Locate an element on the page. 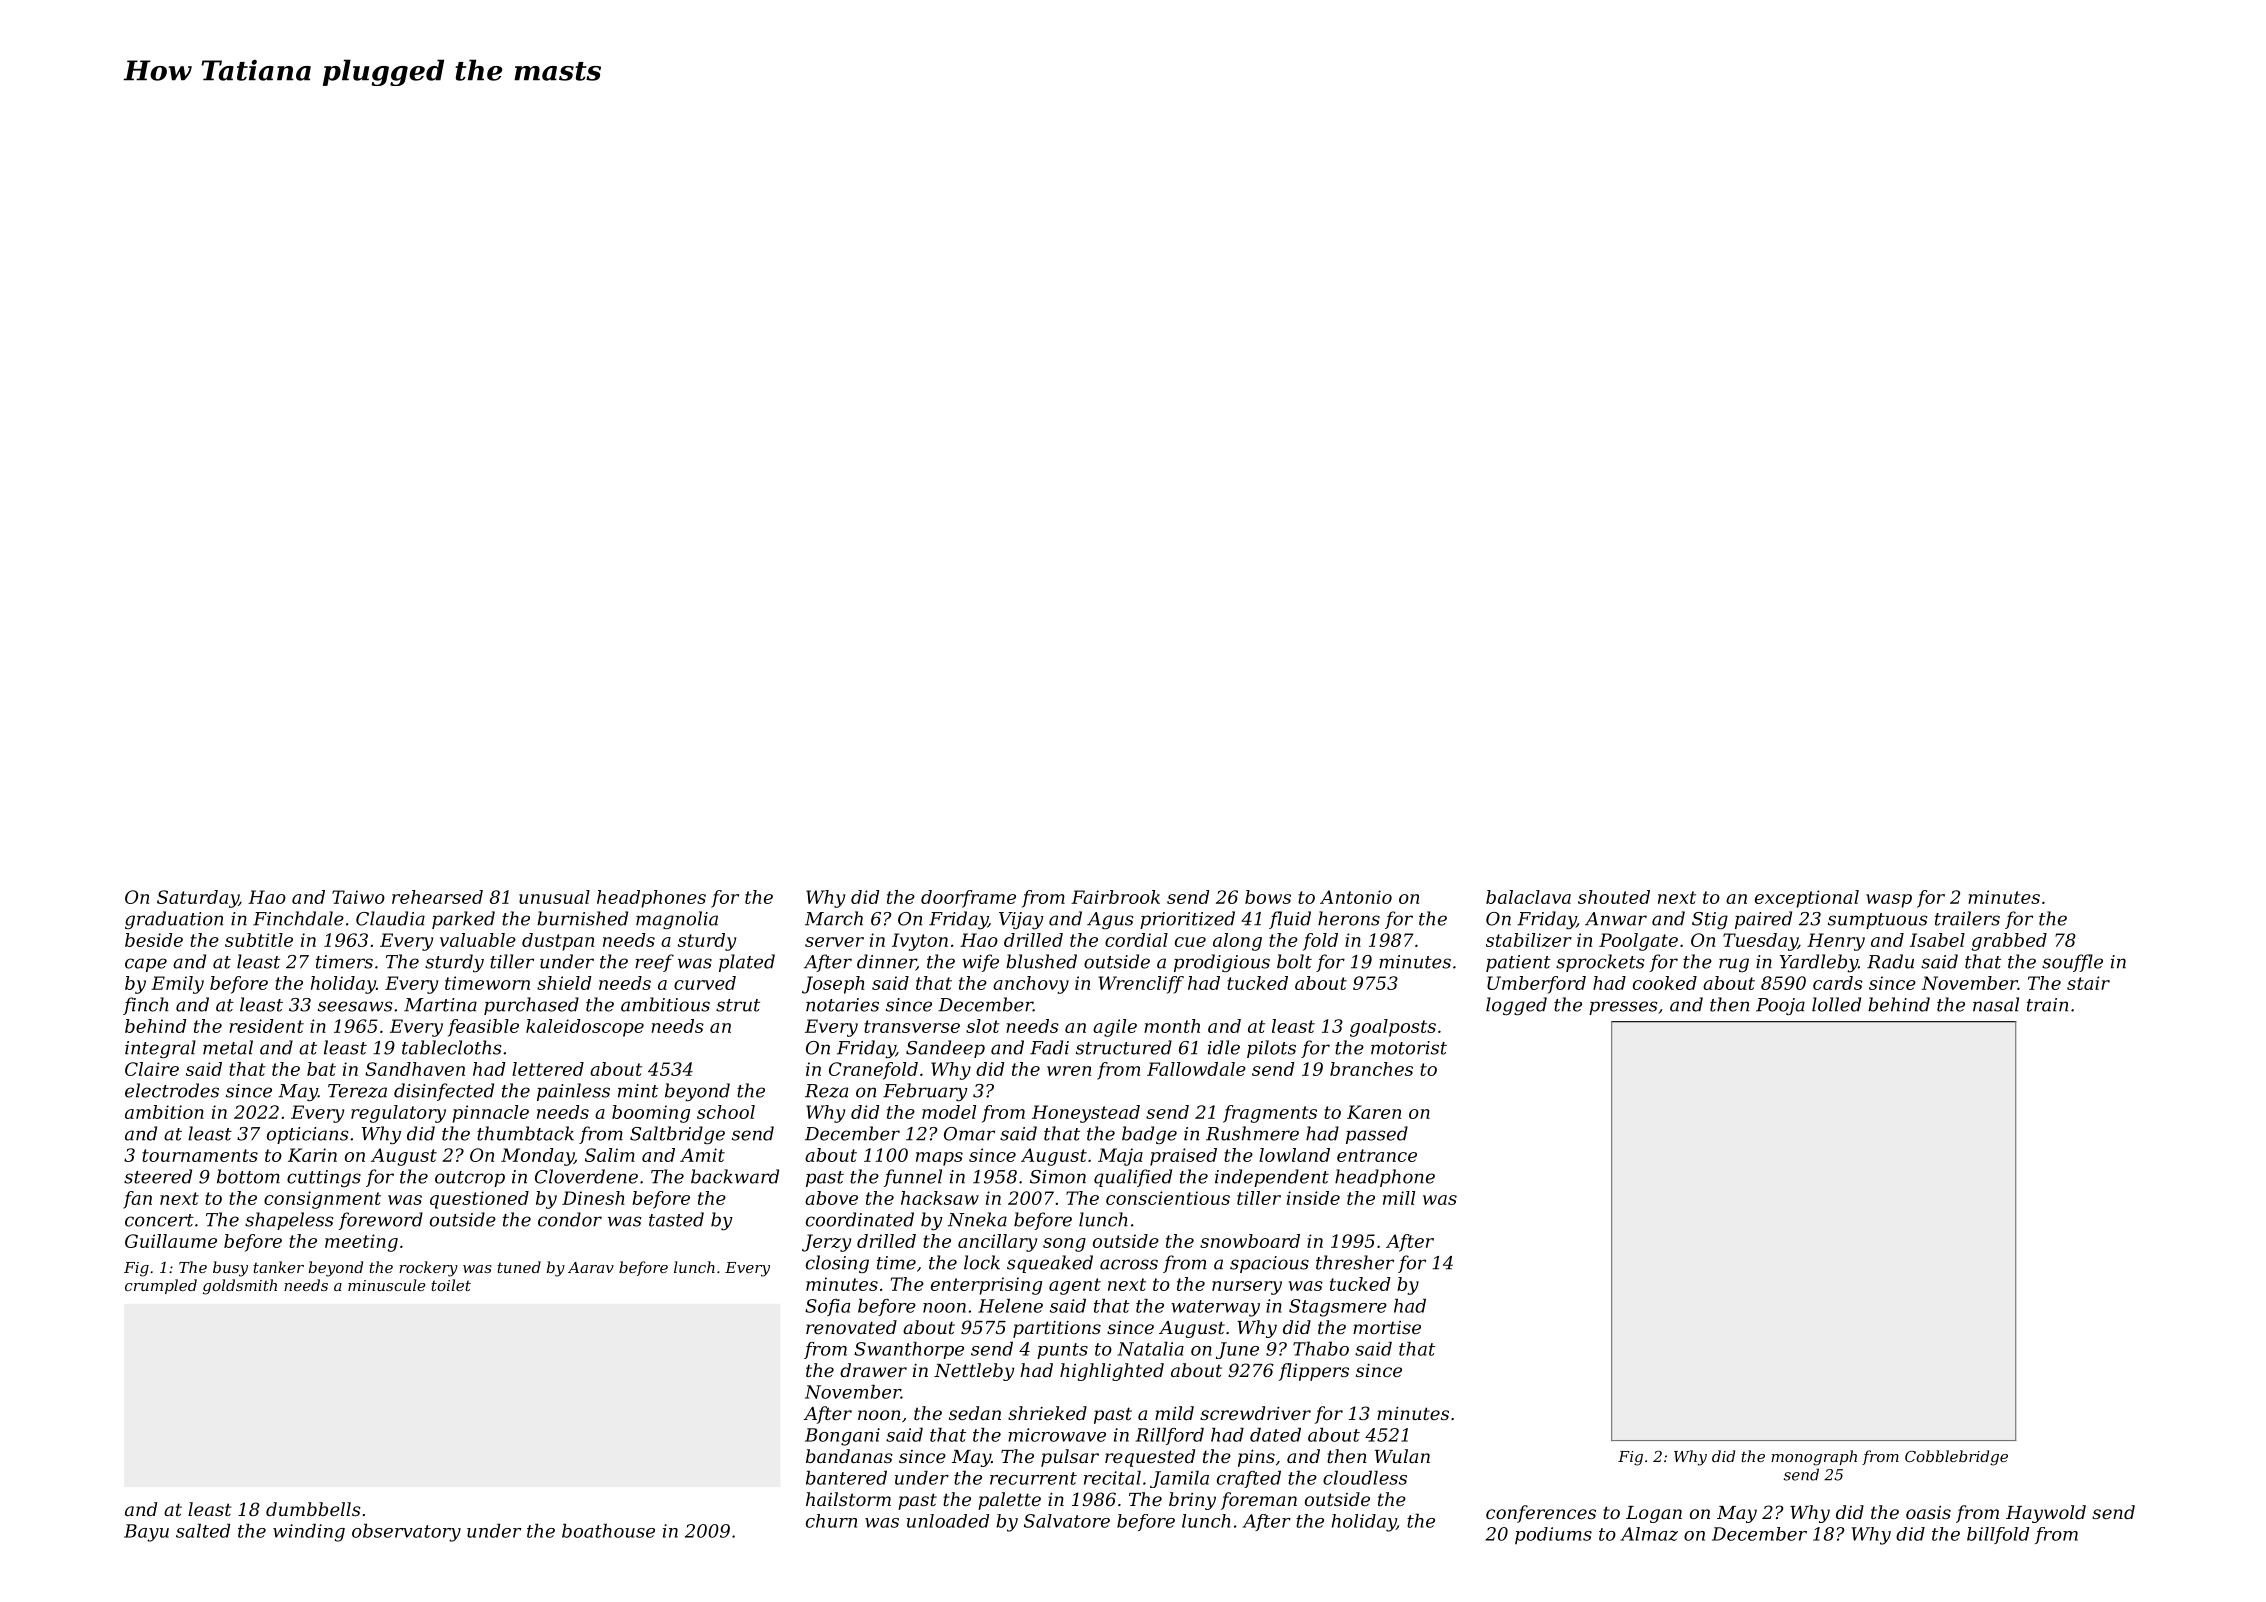 Image resolution: width=2266 pixels, height=1602 pixels. Salvatore is located at coordinates (1067, 1521).
